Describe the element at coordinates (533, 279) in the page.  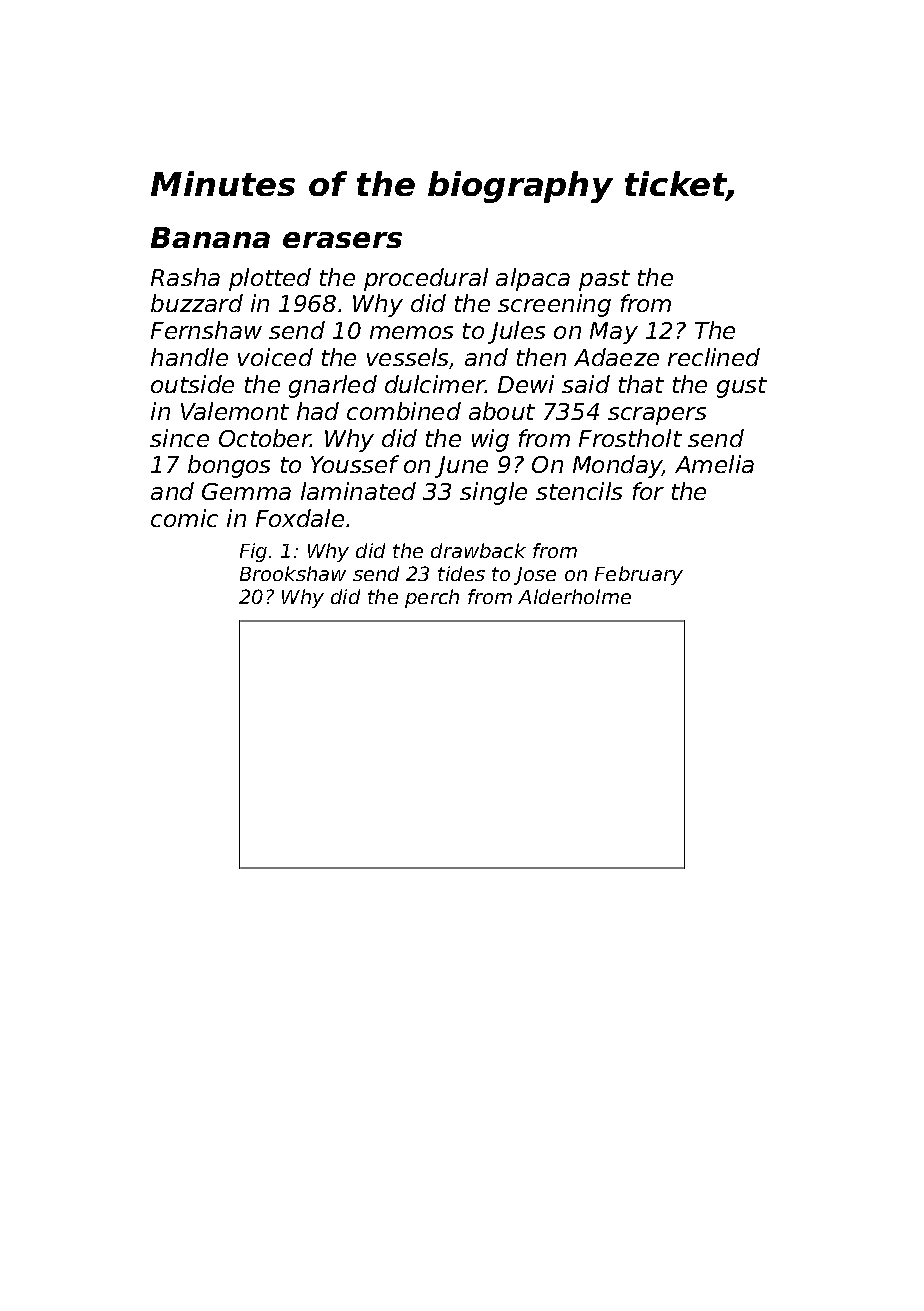
I see `alpaca` at that location.
